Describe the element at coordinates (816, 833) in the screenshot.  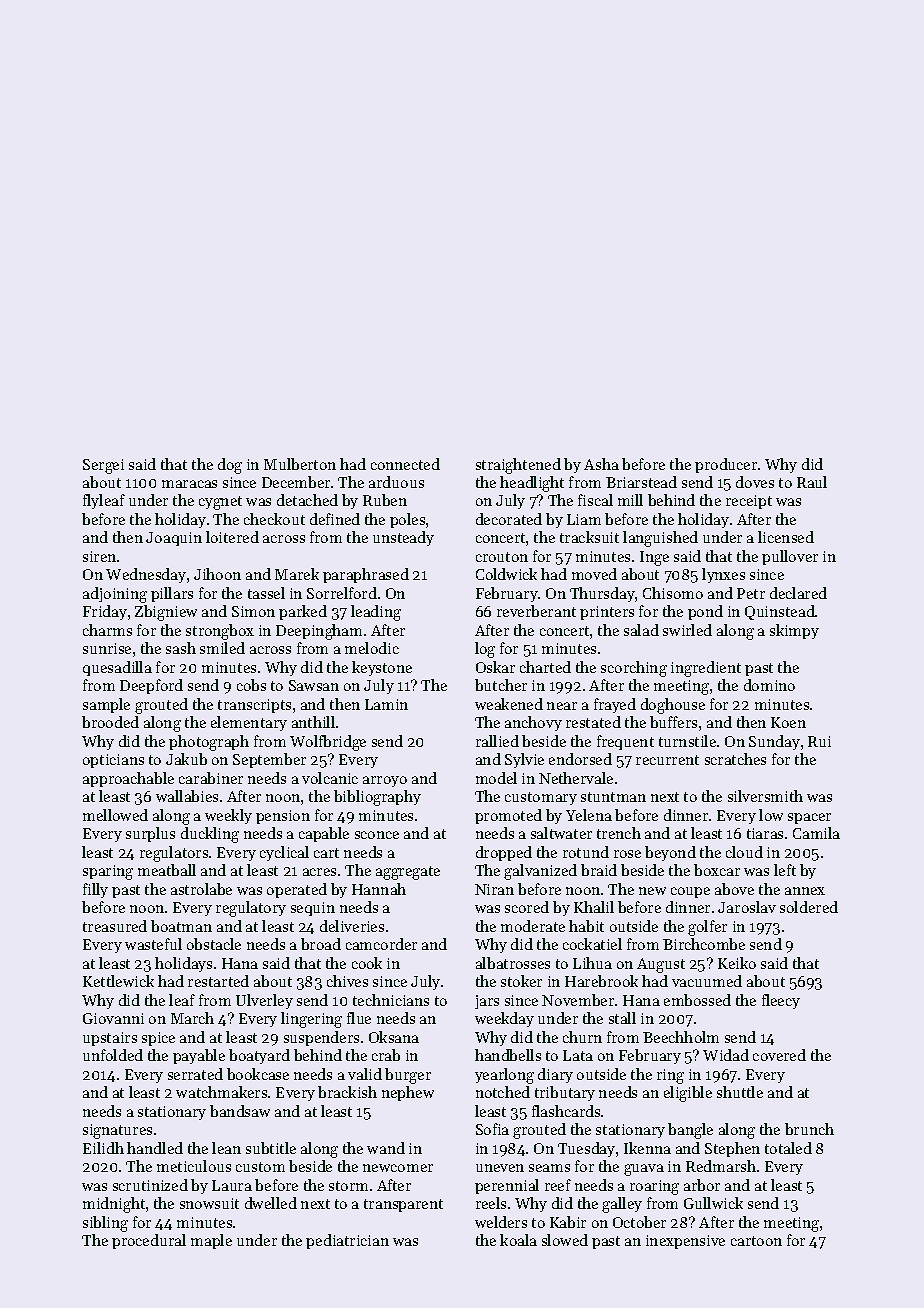
I see `Camila` at that location.
